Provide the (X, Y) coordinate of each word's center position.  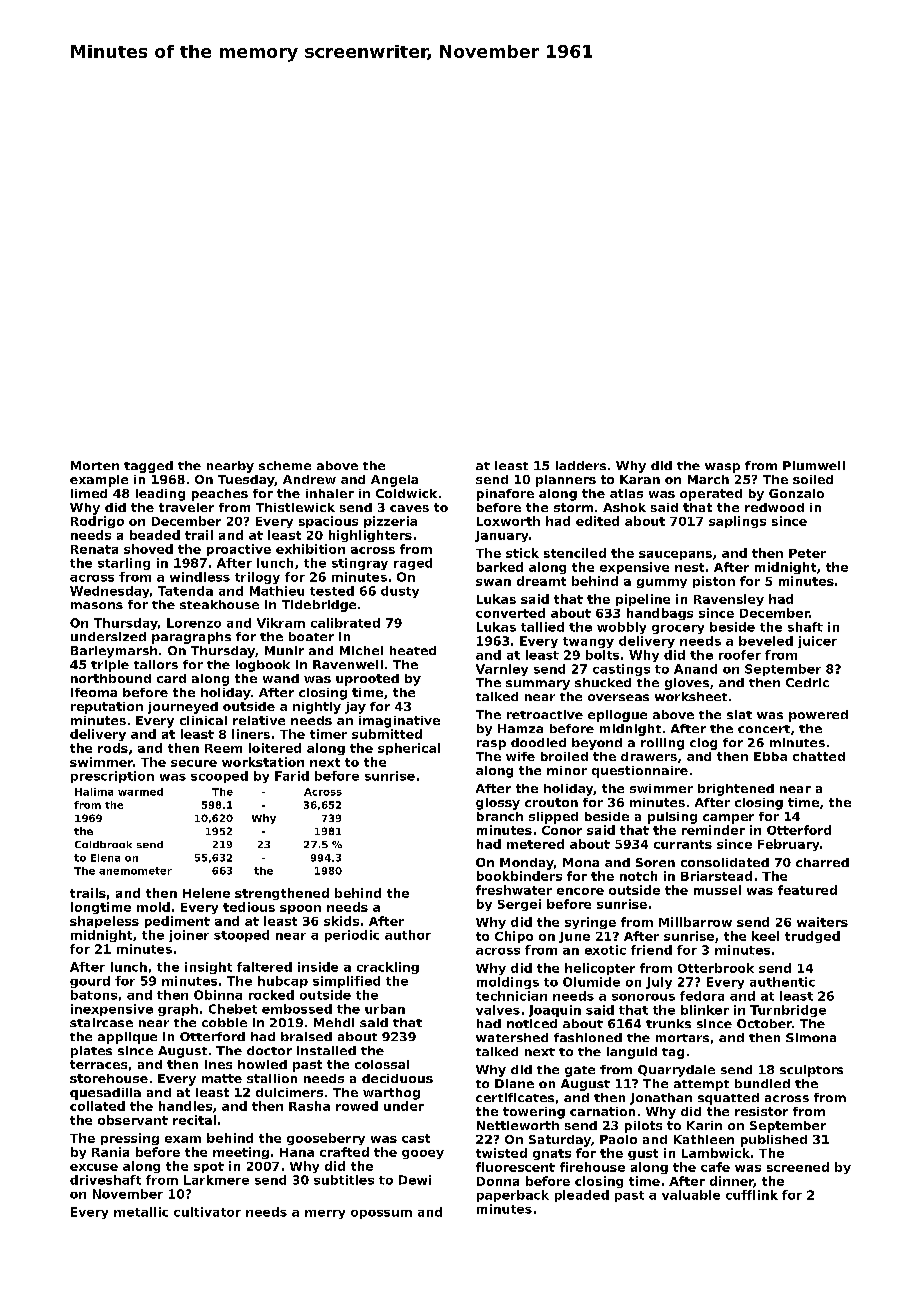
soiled (813, 479)
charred (822, 862)
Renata (94, 549)
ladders (581, 465)
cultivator (207, 1212)
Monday (527, 864)
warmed (140, 792)
